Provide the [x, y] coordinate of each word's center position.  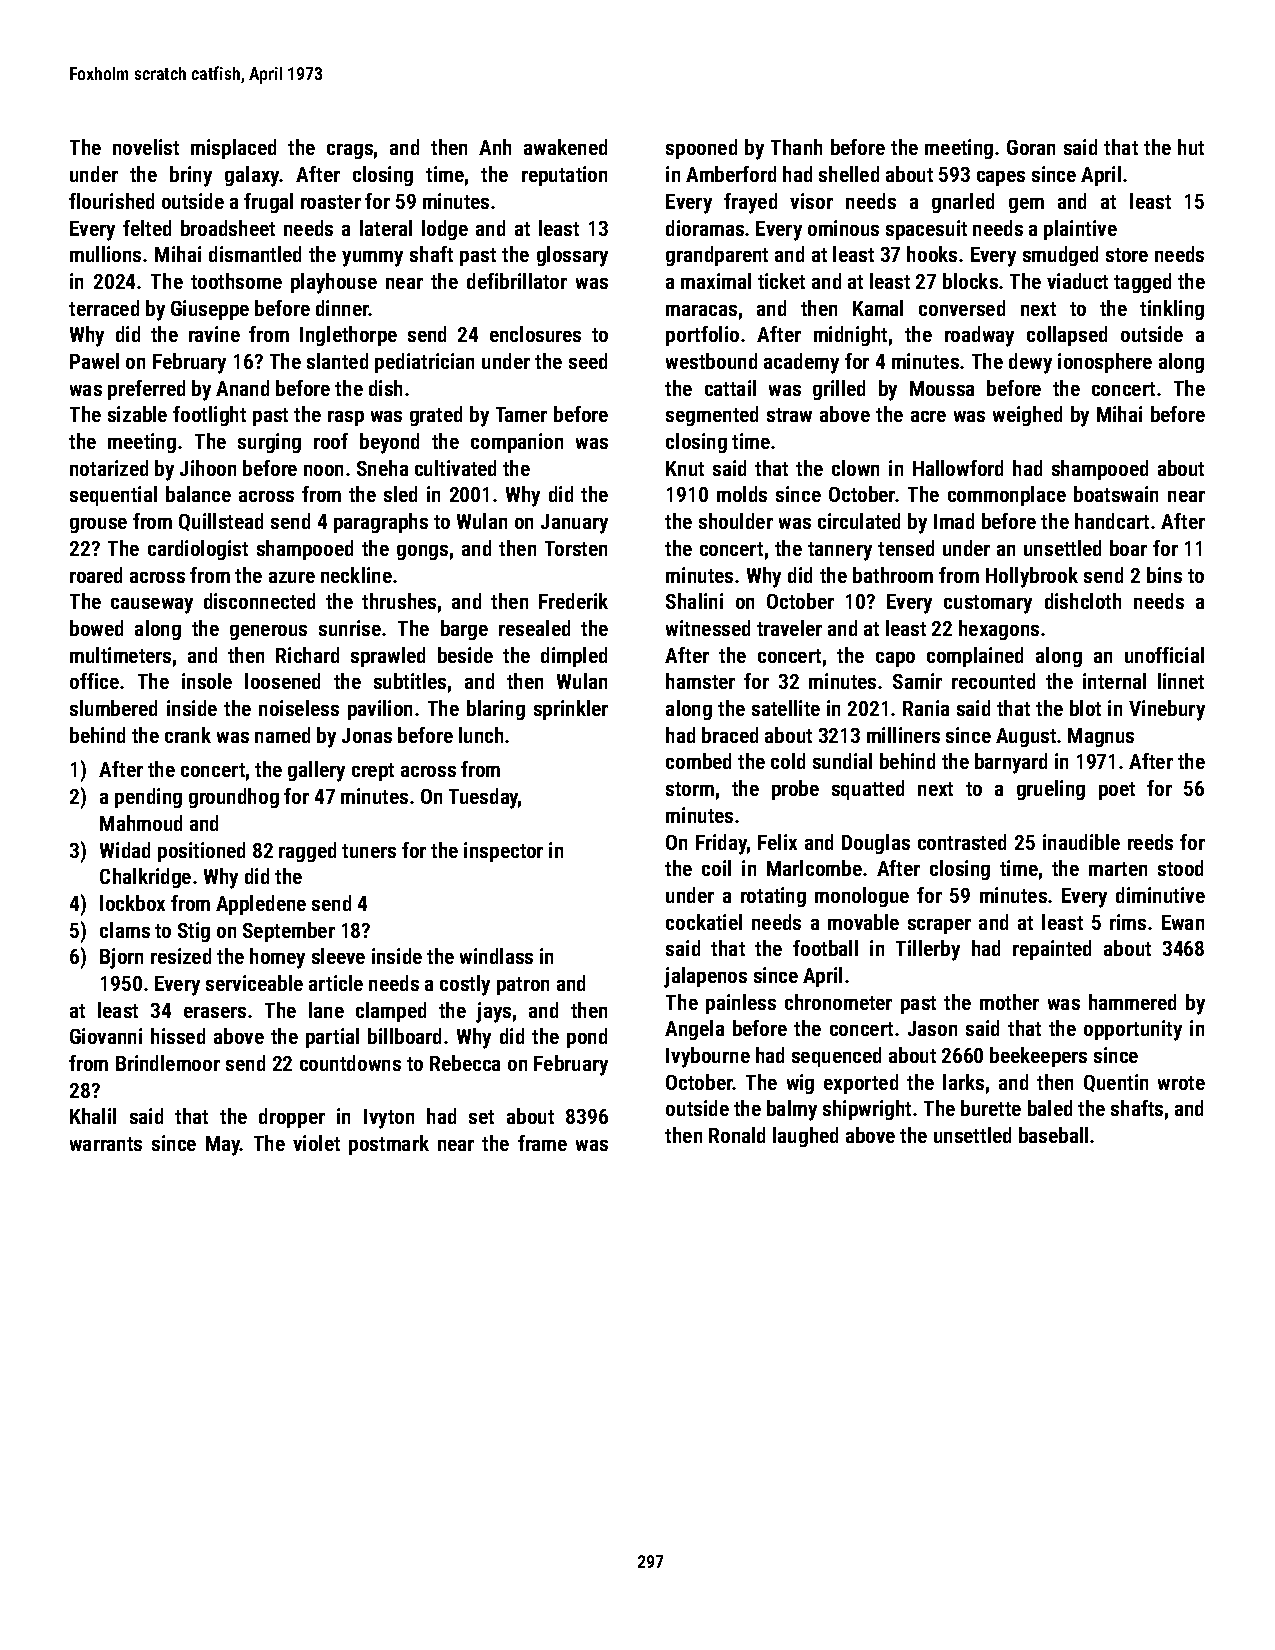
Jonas [367, 735]
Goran [1031, 147]
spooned [701, 149]
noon [323, 470]
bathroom [893, 575]
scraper [939, 926]
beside [465, 655]
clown [855, 468]
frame [542, 1143]
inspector [503, 852]
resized [181, 956]
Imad [954, 521]
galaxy [252, 176]
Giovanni [106, 1036]
